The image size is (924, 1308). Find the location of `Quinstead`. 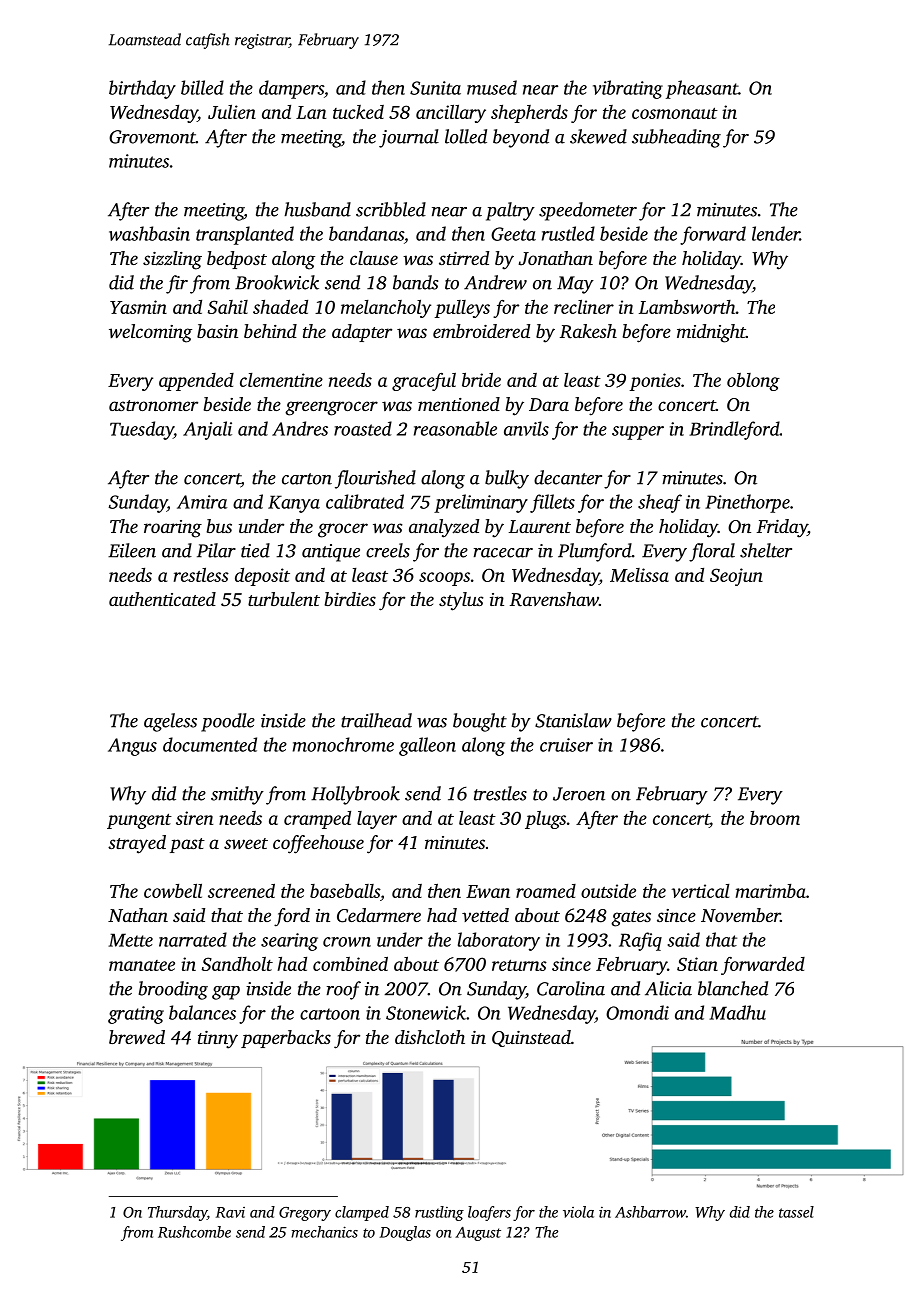

Quinstead is located at coordinates (531, 1038).
